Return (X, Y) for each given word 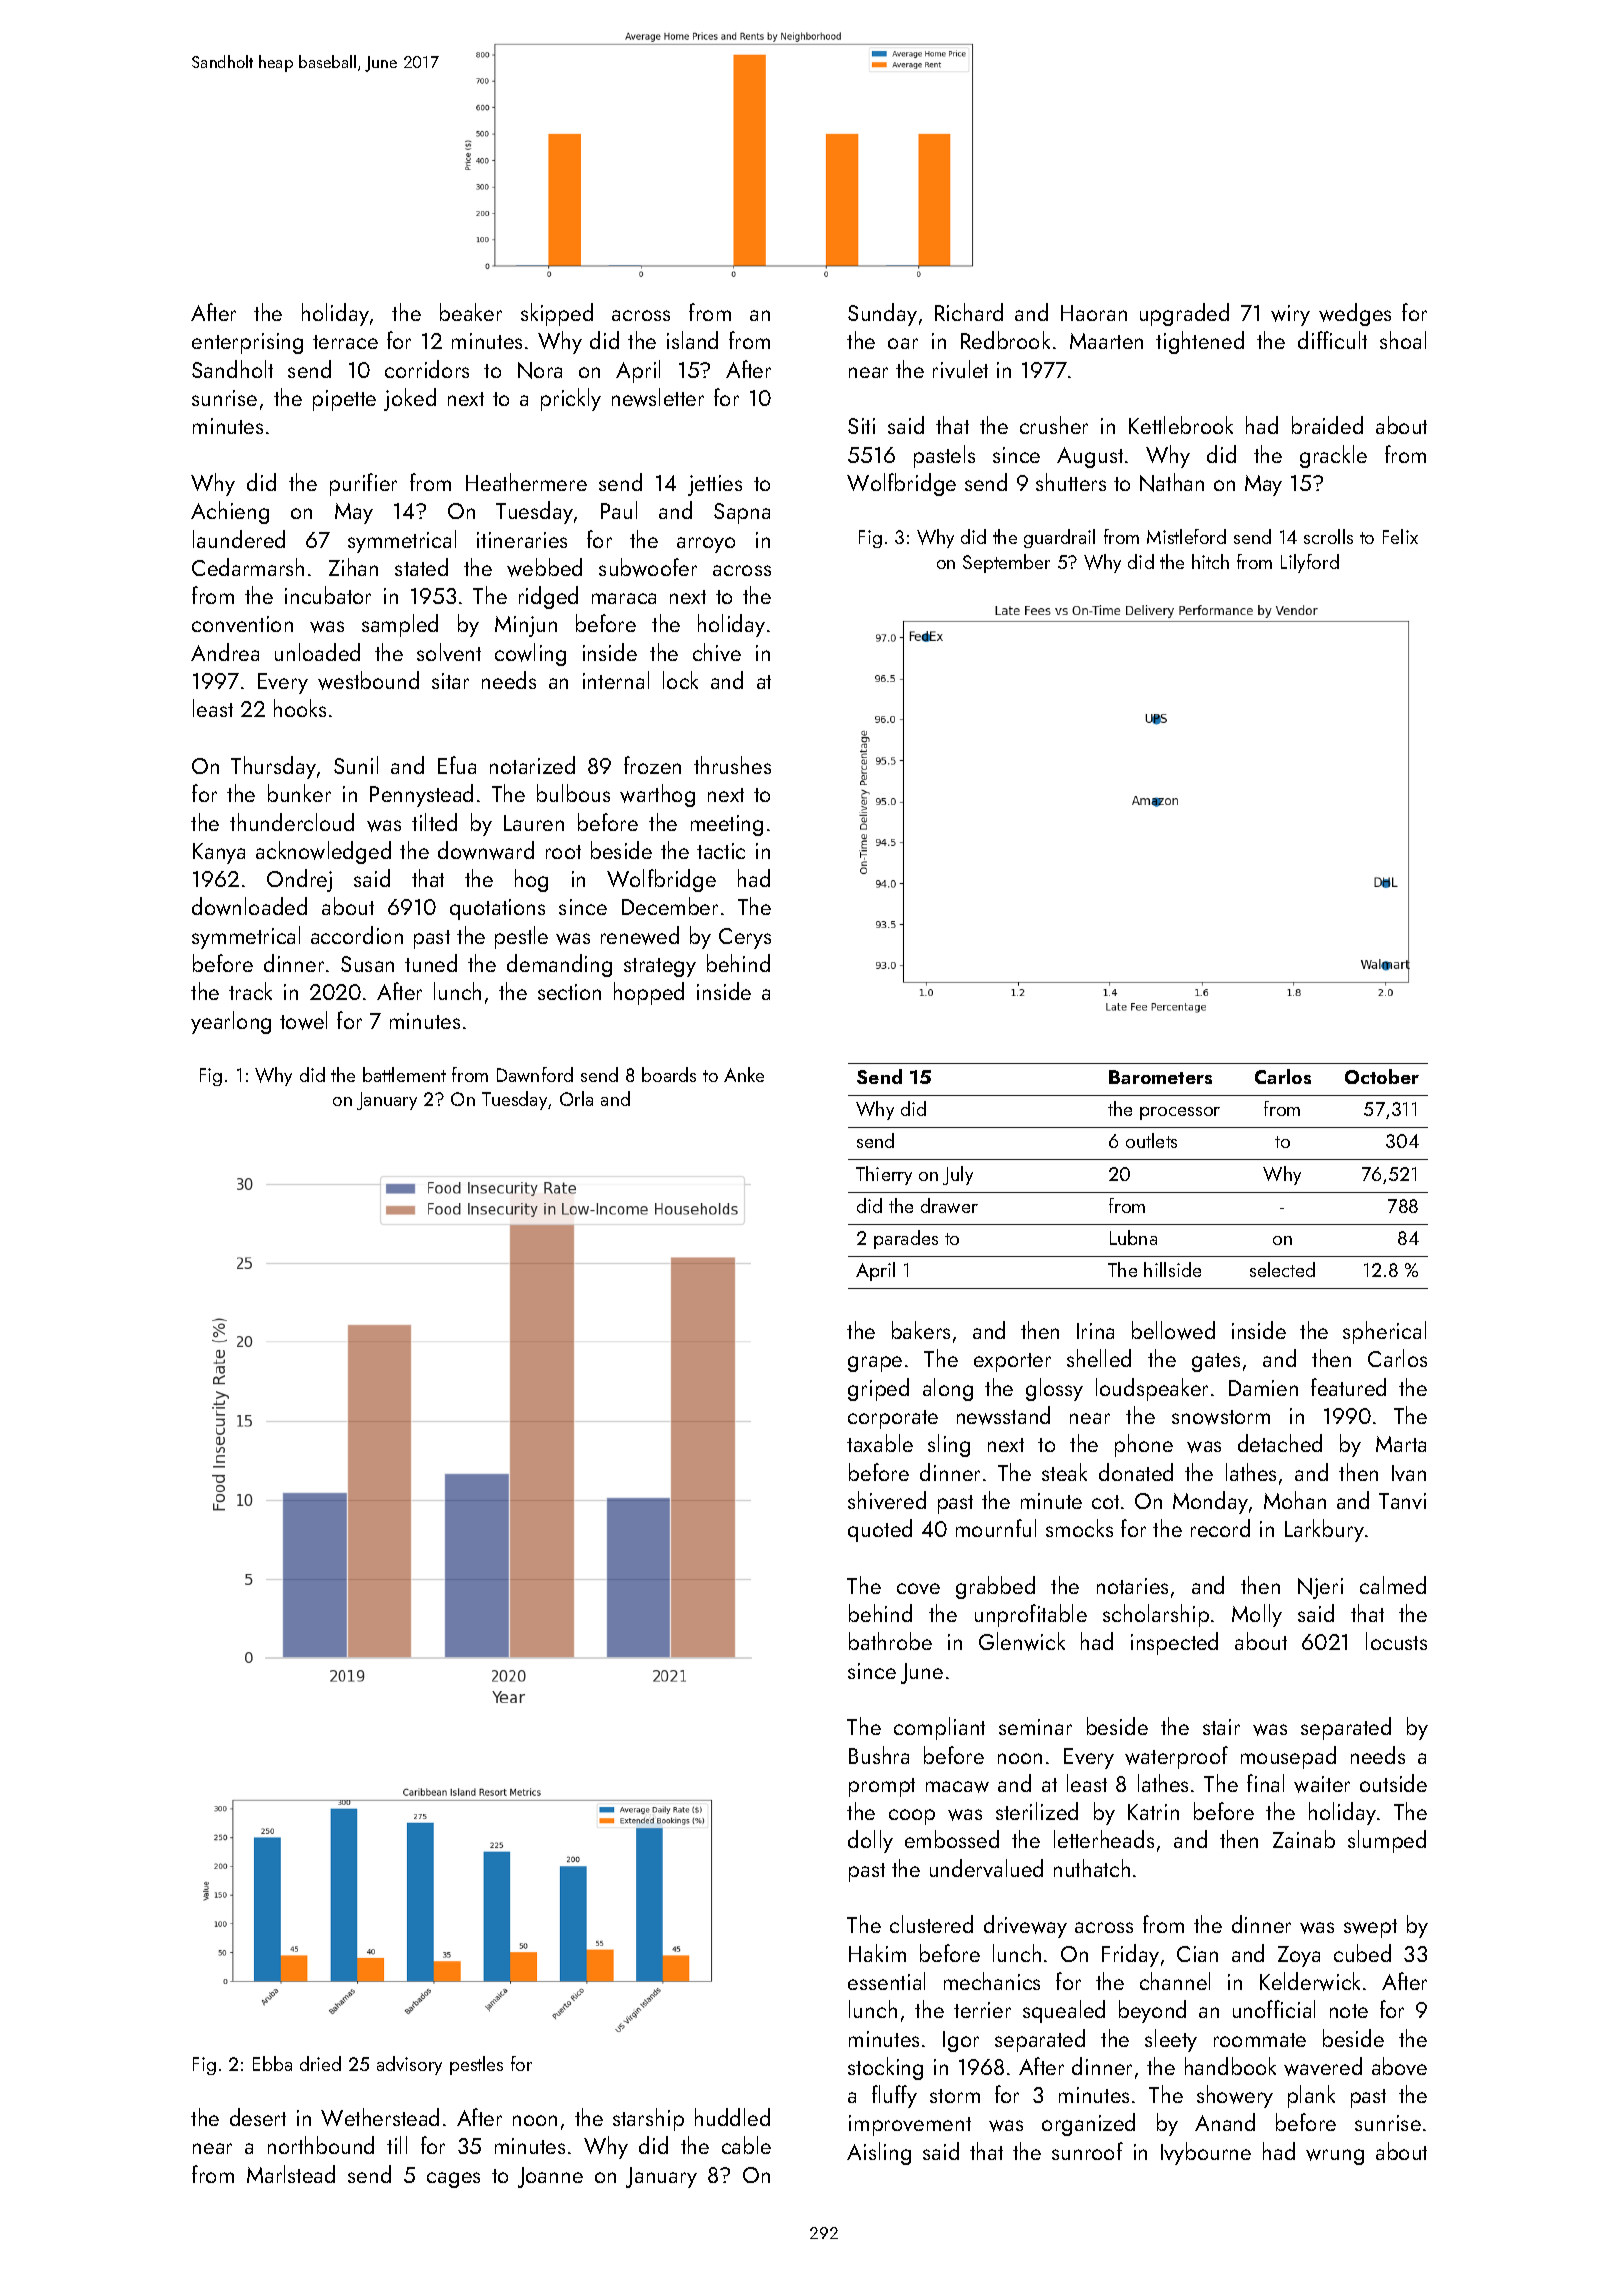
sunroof (1087, 2151)
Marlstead (291, 2174)
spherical (1384, 1332)
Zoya (1299, 1956)
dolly (870, 1841)
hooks (300, 708)
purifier (363, 484)
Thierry (884, 1175)
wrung (1335, 2157)
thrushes (732, 765)
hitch (1210, 561)
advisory (409, 2065)
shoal (1403, 340)
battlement (404, 1074)
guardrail (1059, 538)
